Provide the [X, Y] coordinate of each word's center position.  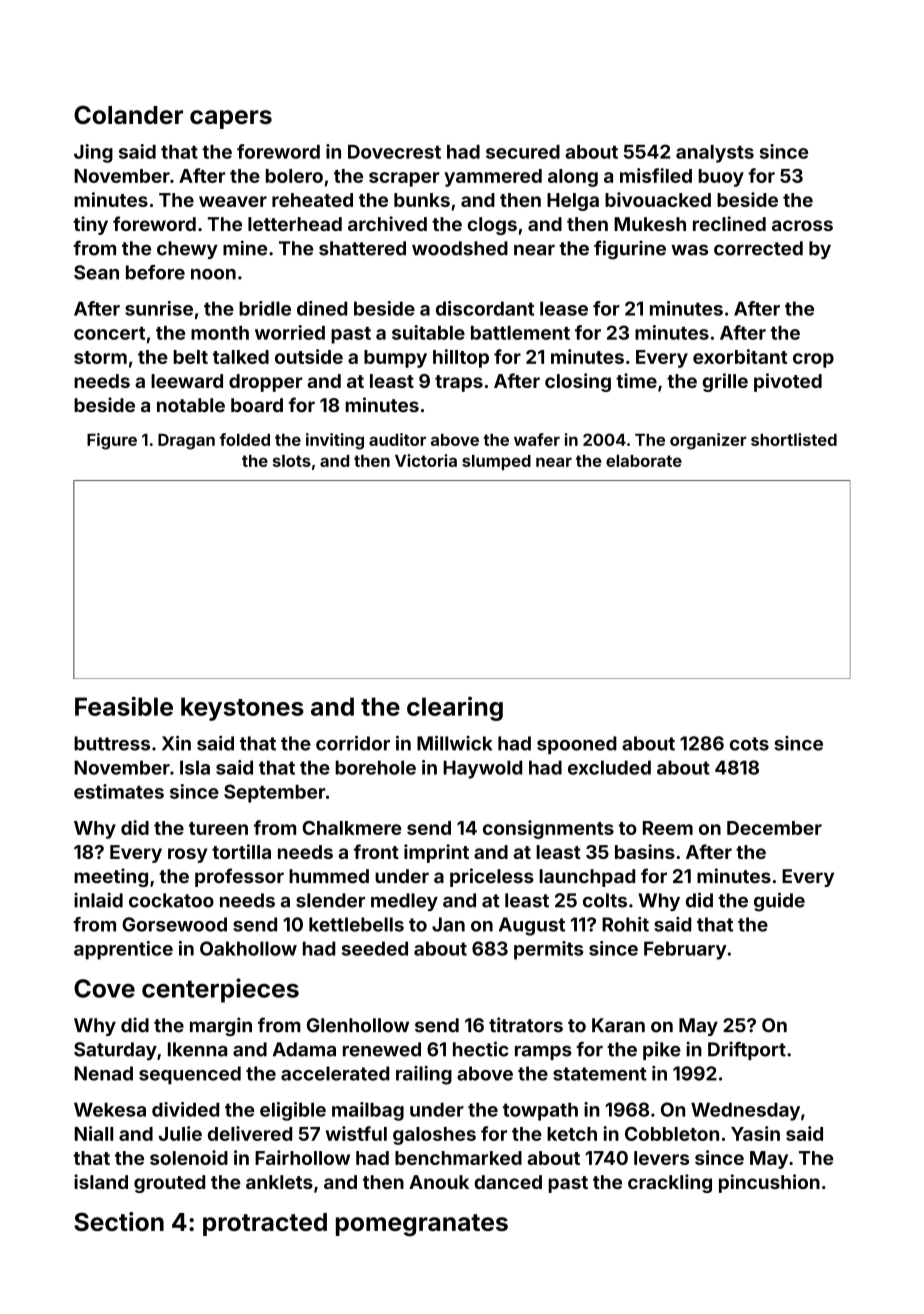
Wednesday [745, 1111]
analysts [715, 154]
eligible [293, 1111]
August [532, 926]
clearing [455, 708]
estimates [119, 791]
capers [231, 119]
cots [749, 744]
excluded [609, 767]
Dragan [186, 441]
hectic [481, 1049]
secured [523, 152]
